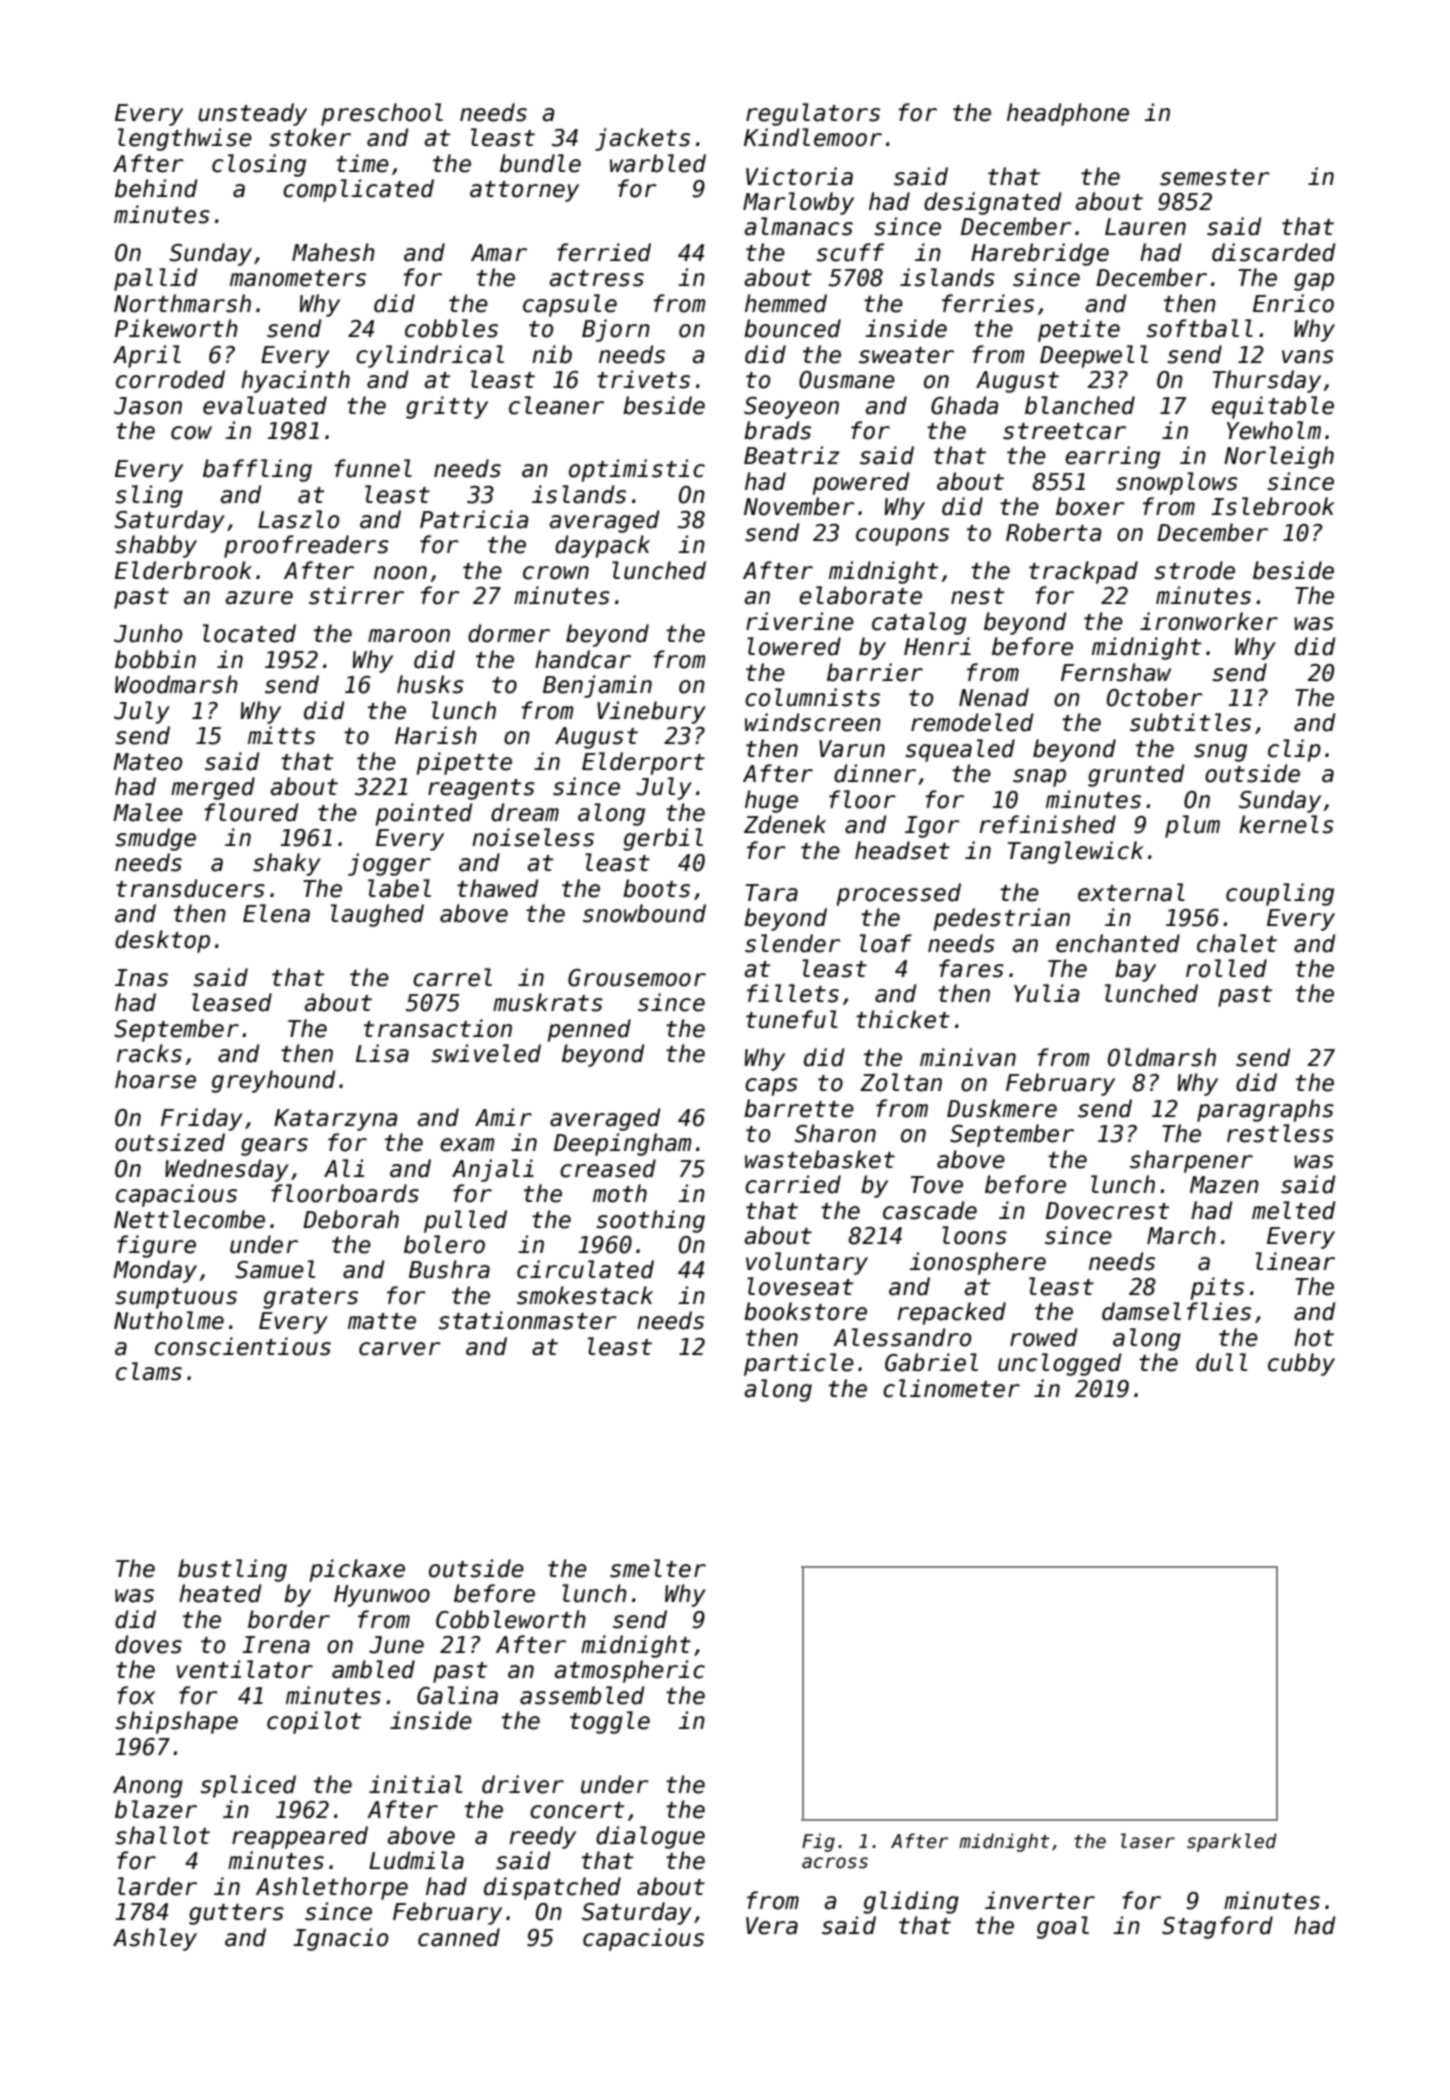  Describe the element at coordinates (155, 1079) in the screenshot. I see `hoarse` at that location.
